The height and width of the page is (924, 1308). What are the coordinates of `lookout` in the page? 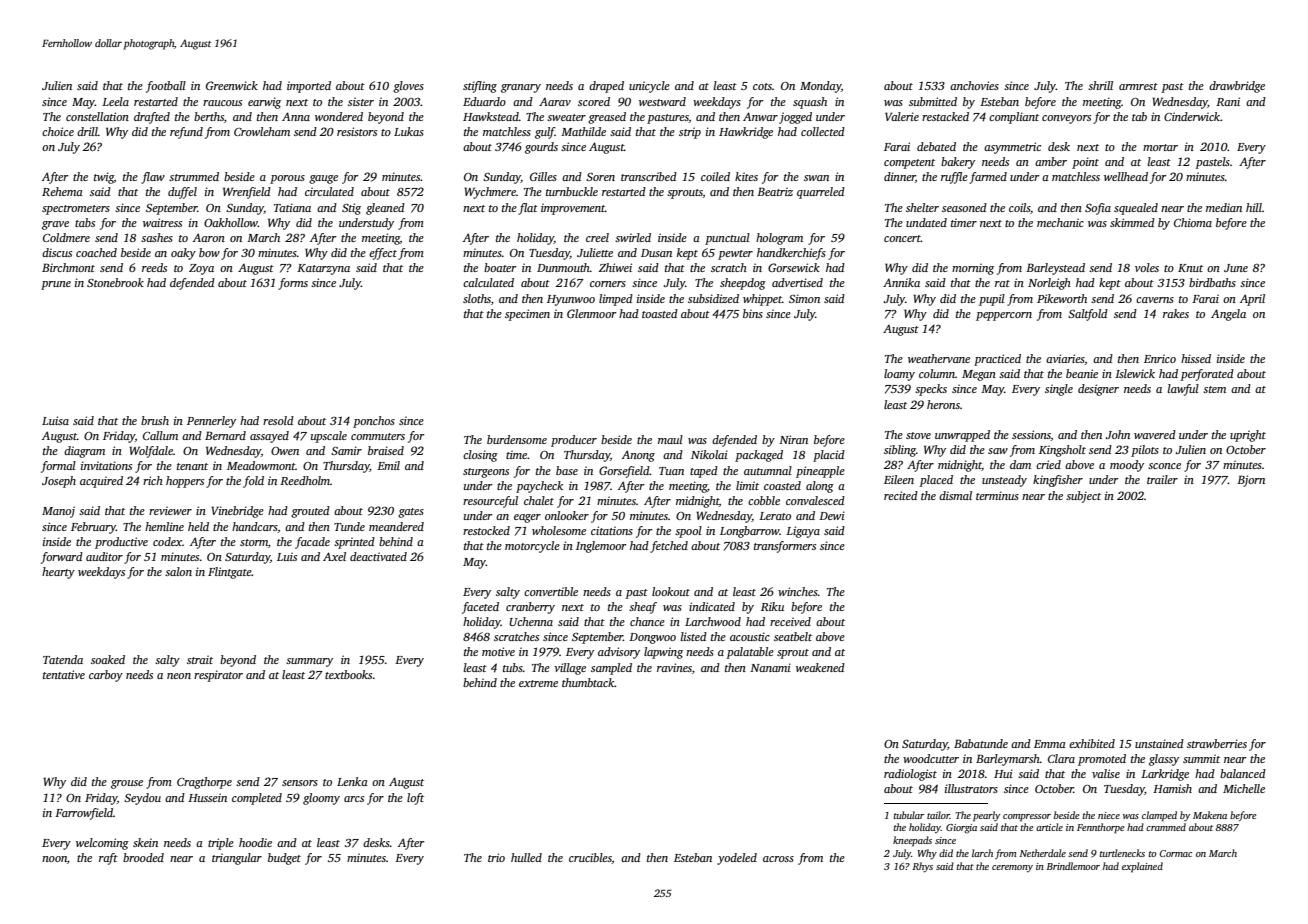 It's located at (671, 591).
